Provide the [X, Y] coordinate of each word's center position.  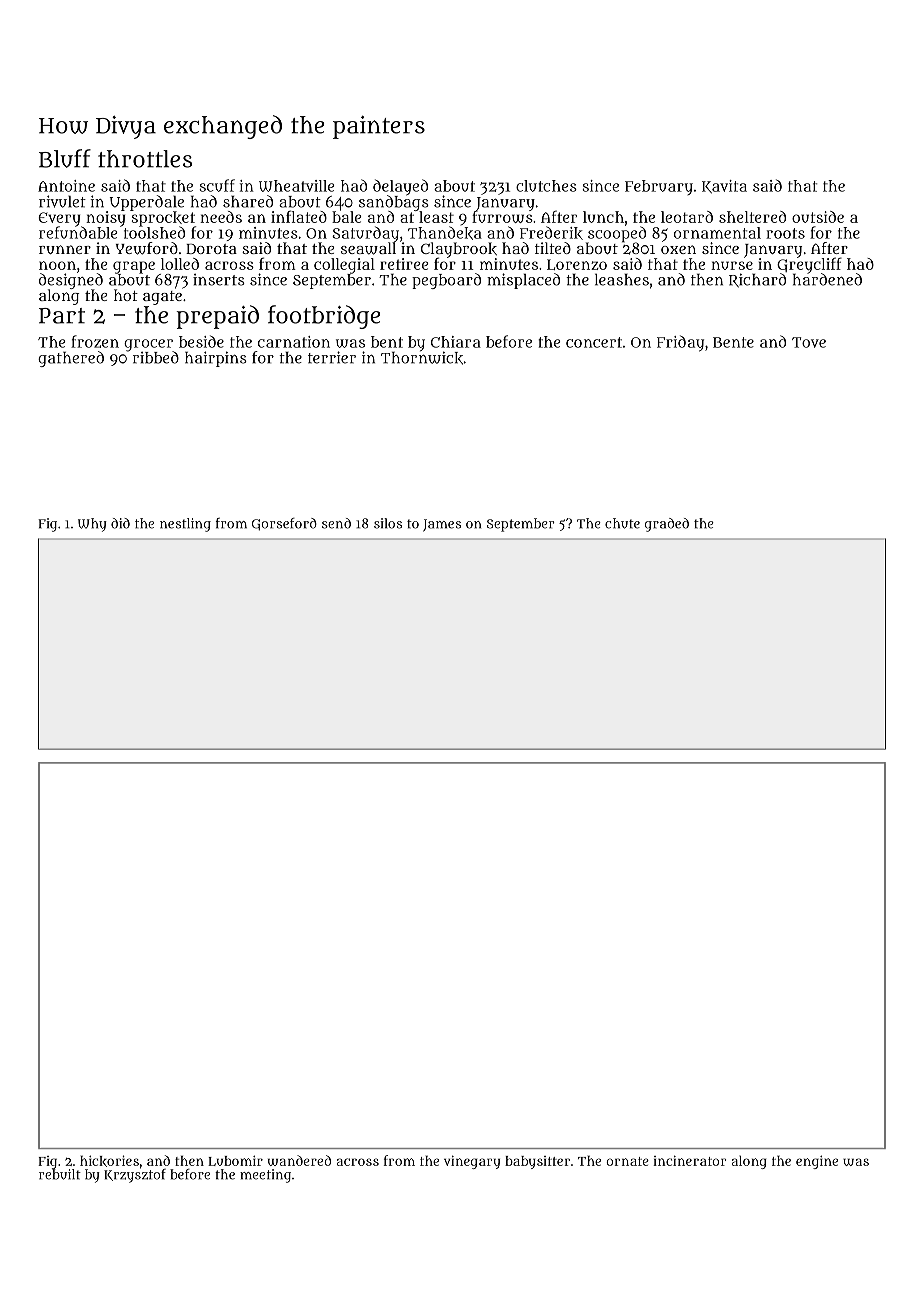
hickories [109, 1161]
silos [388, 523]
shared [248, 201]
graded [667, 525]
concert [594, 342]
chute [622, 523]
